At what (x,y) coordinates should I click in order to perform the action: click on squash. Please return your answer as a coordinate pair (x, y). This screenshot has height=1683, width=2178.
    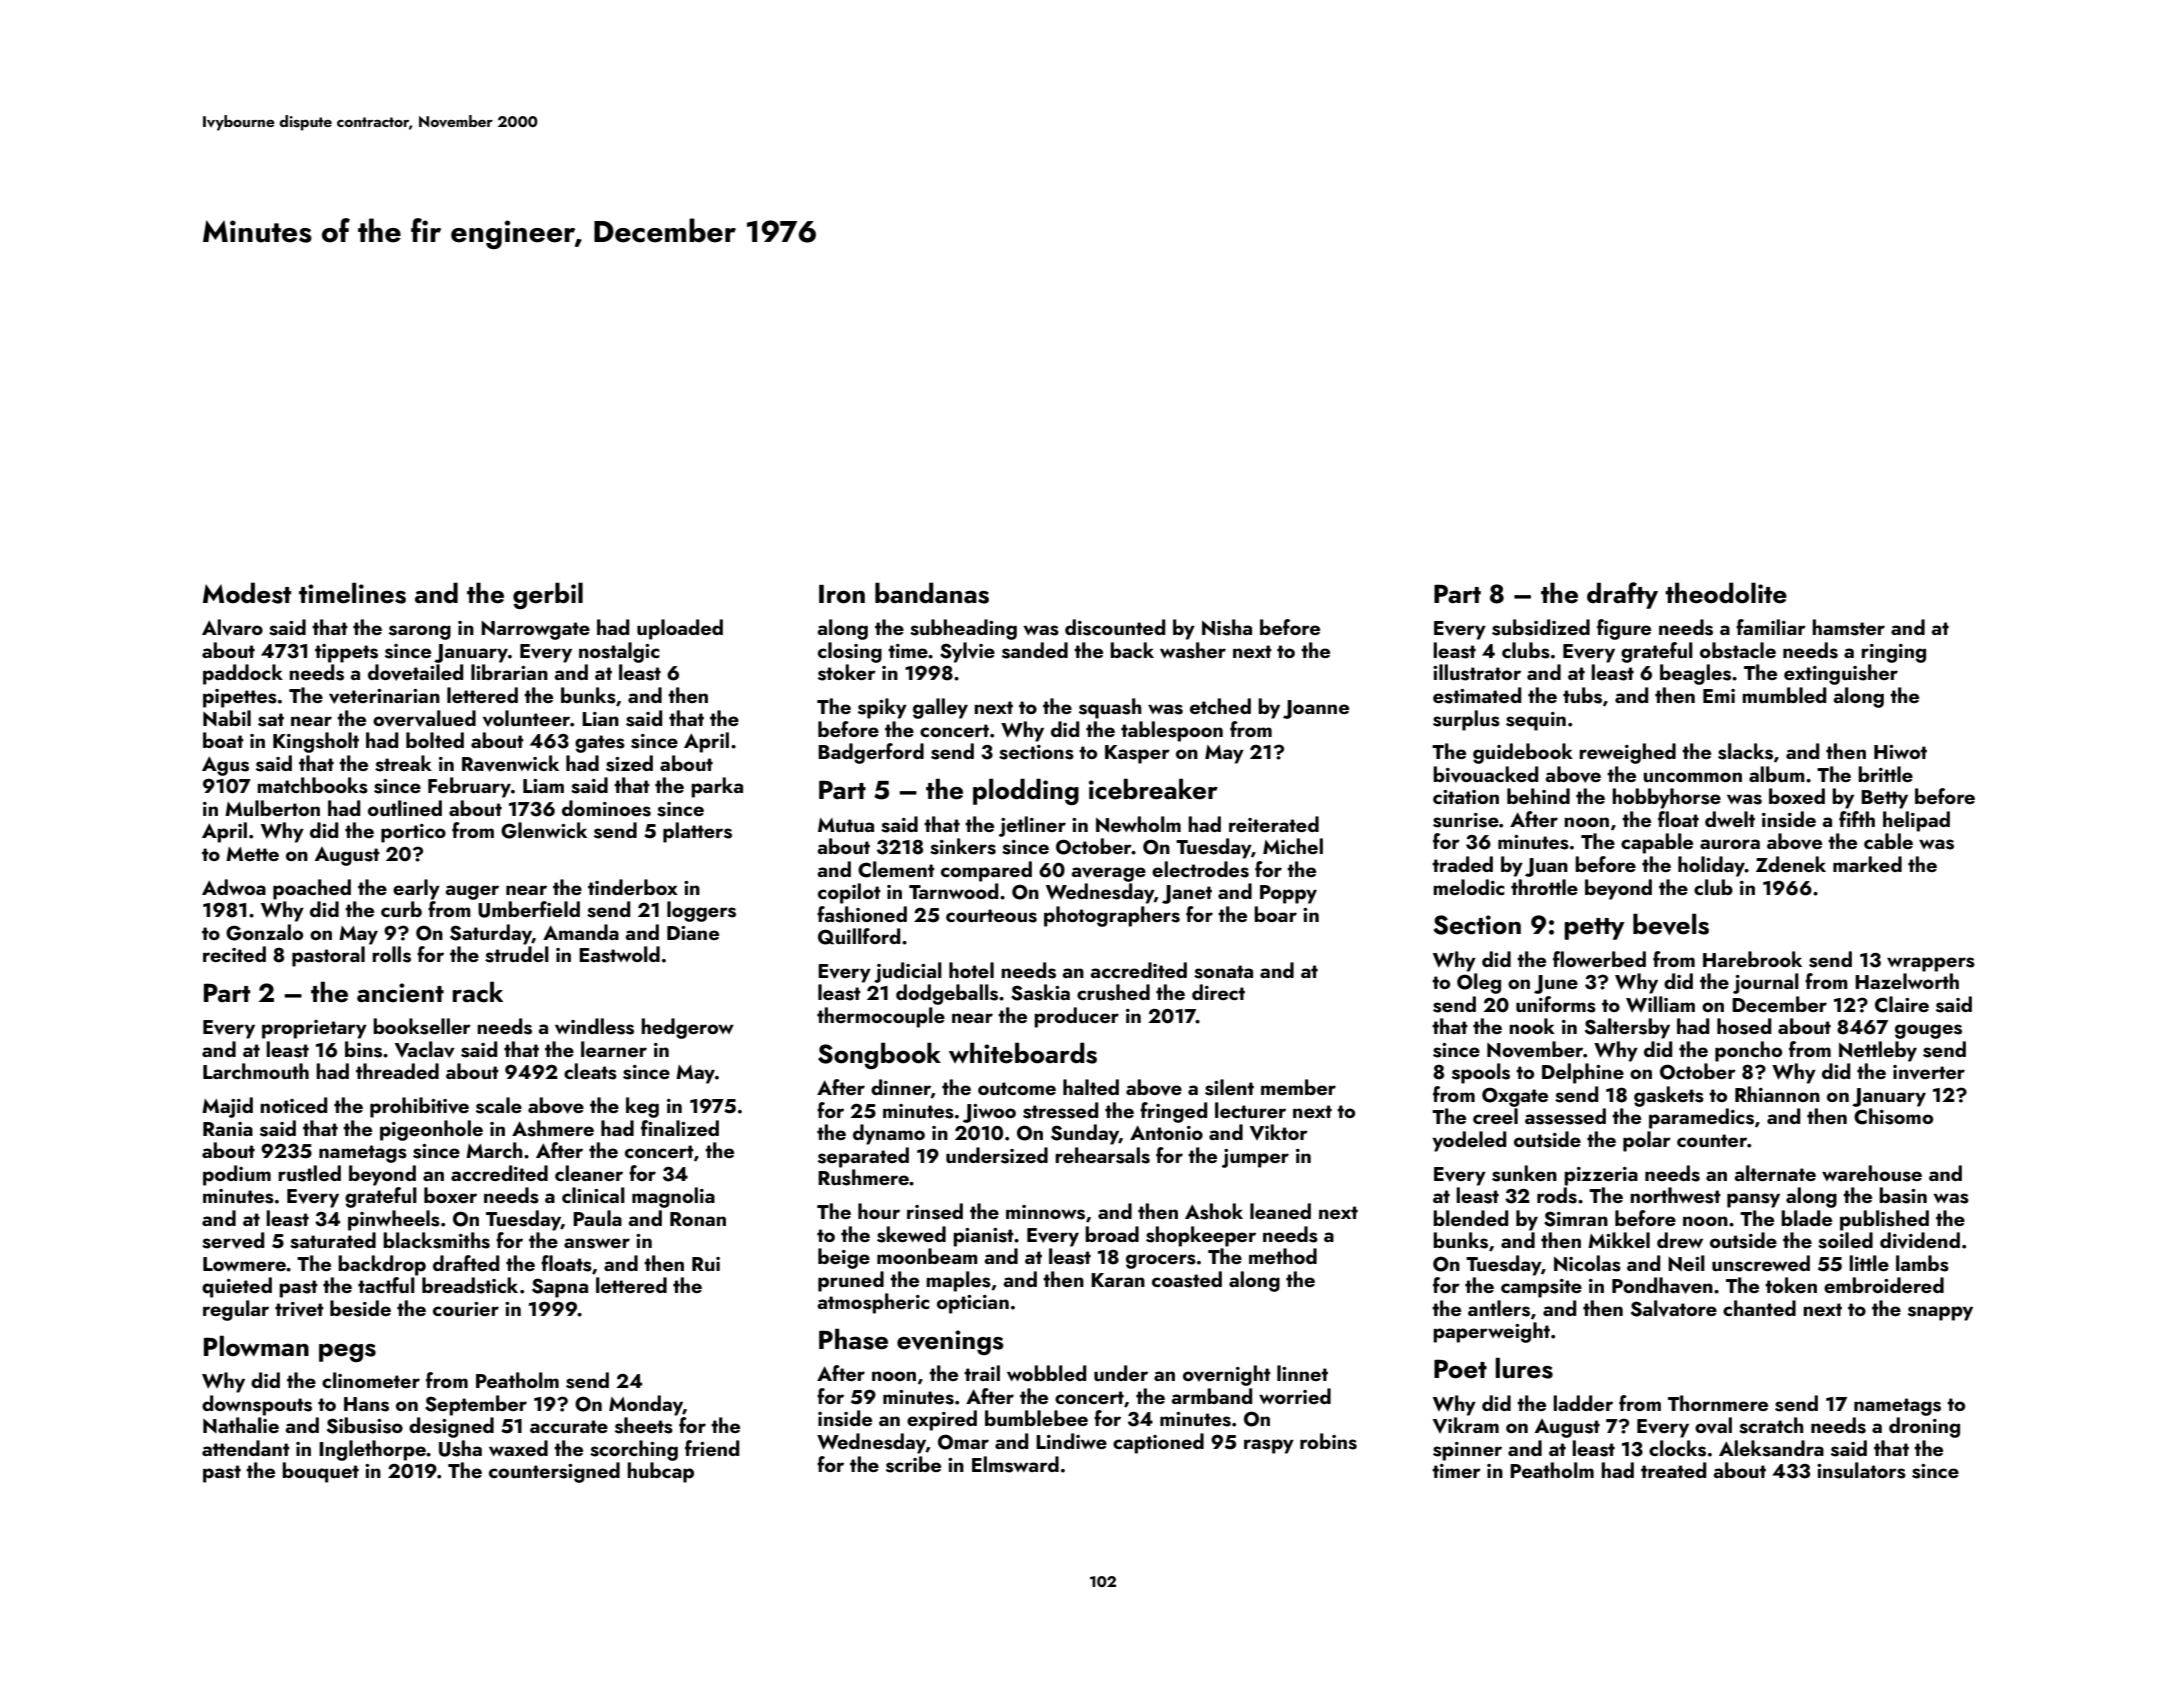
    Looking at the image, I should click on (1110, 708).
